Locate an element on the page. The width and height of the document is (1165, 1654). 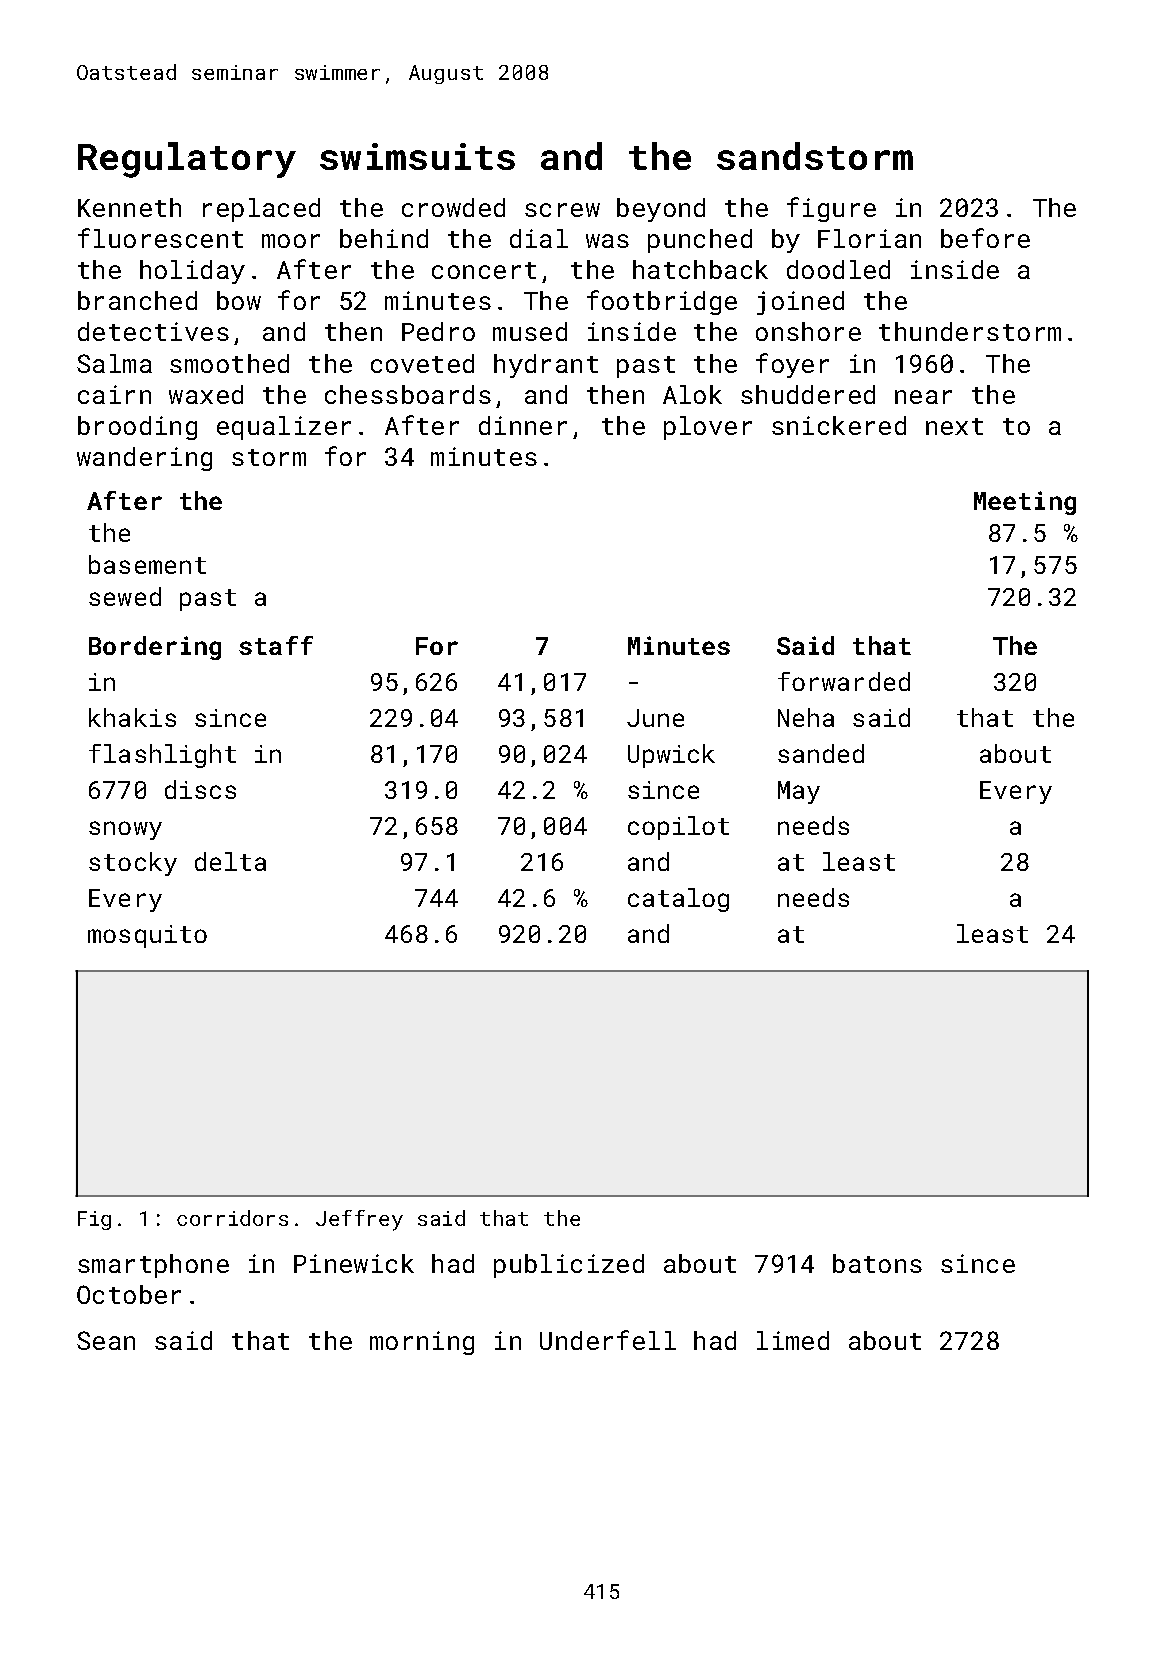
before is located at coordinates (985, 238).
